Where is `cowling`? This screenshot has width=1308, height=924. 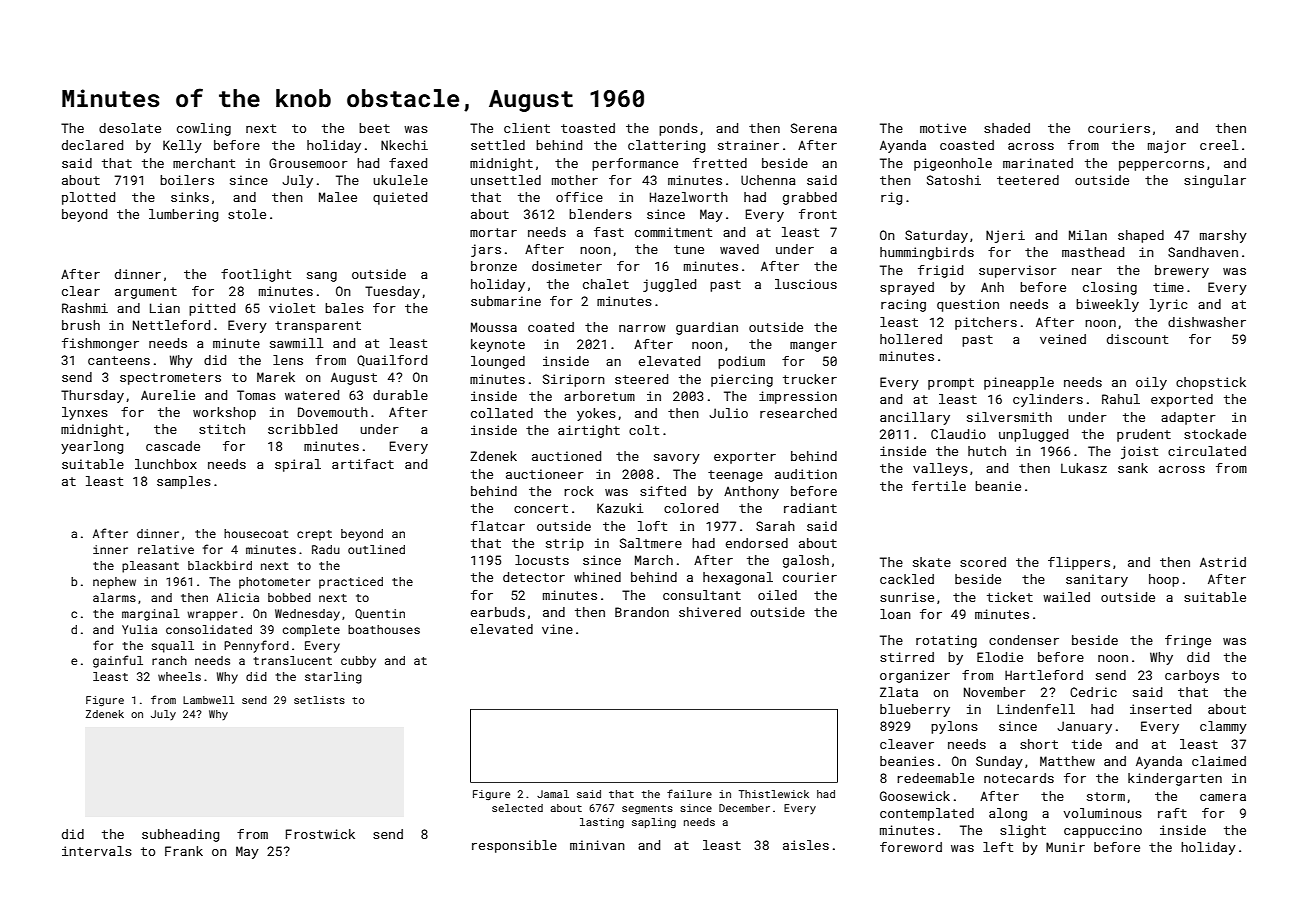 cowling is located at coordinates (204, 129).
